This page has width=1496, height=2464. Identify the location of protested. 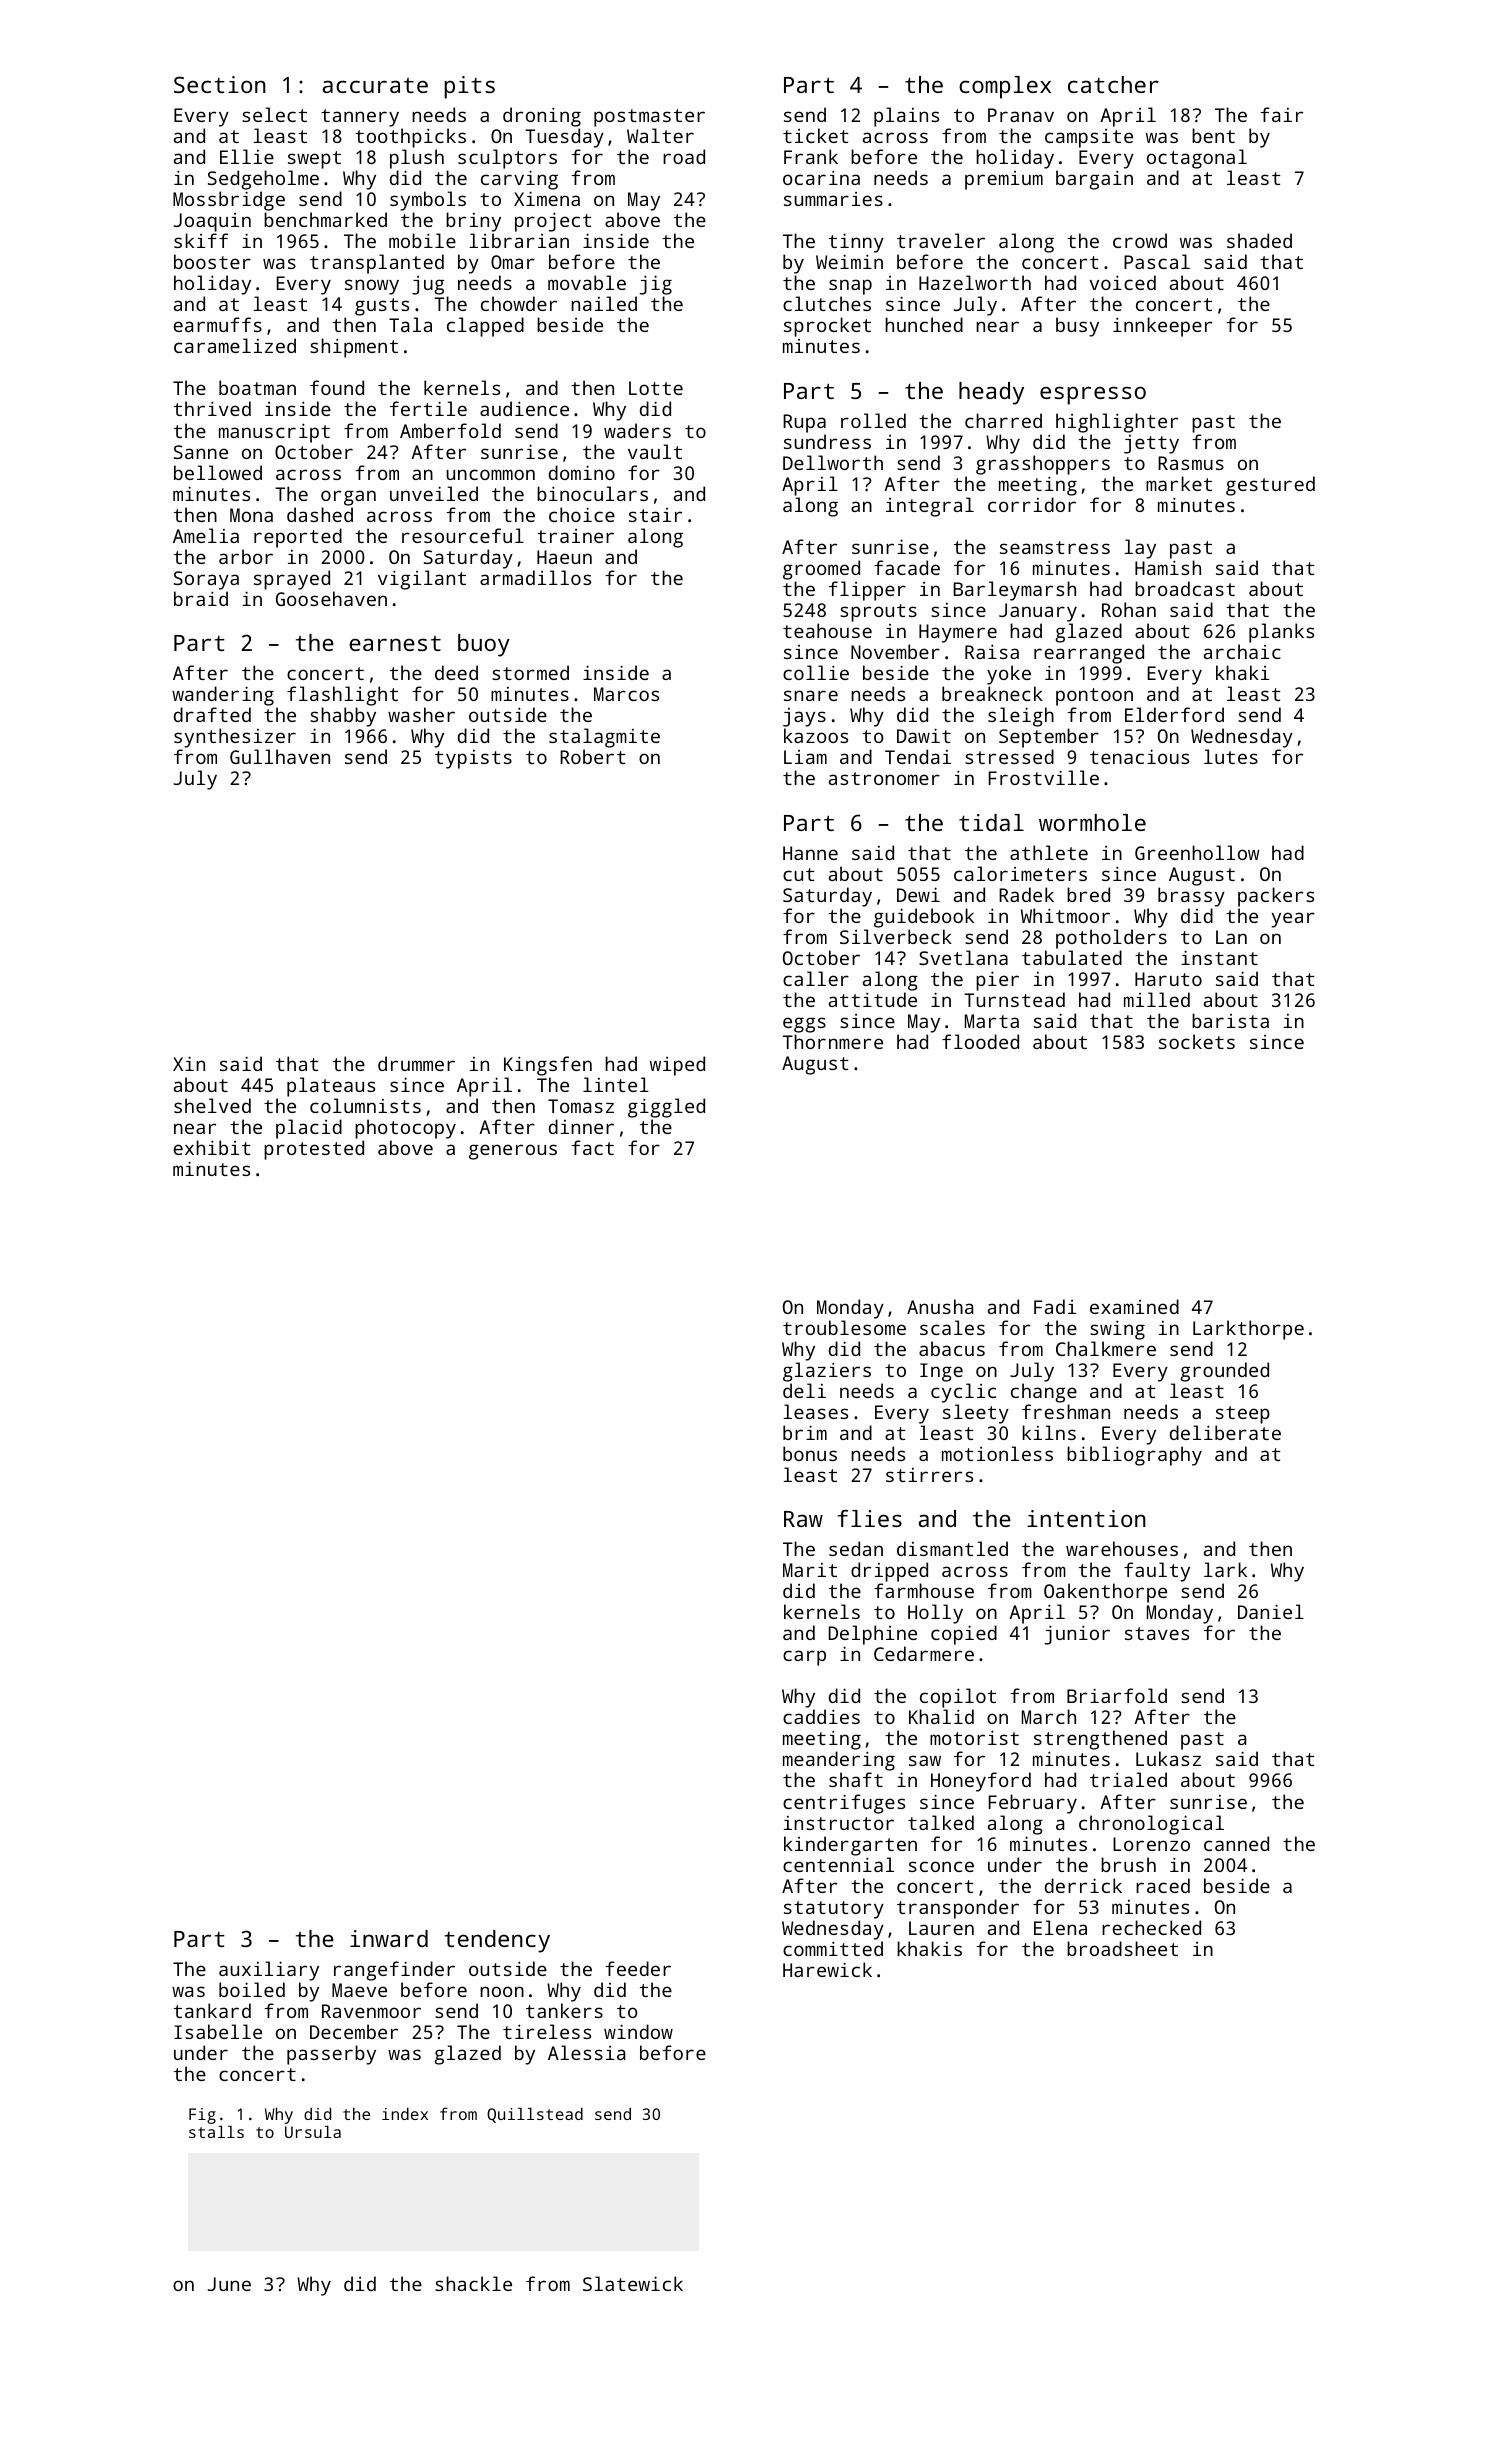
(314, 1150).
